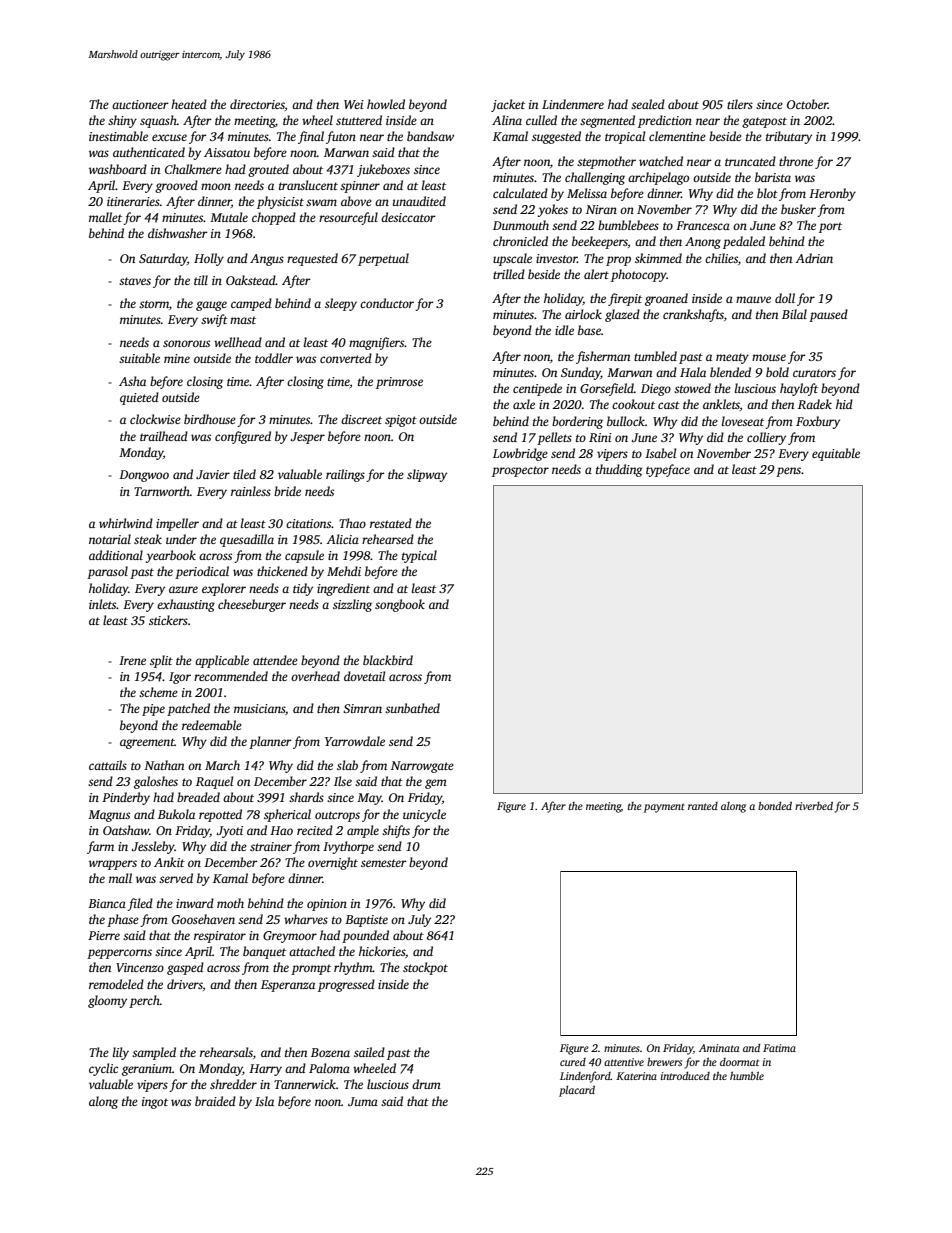 The width and height of the screenshot is (952, 1233). I want to click on itineraries, so click(133, 201).
